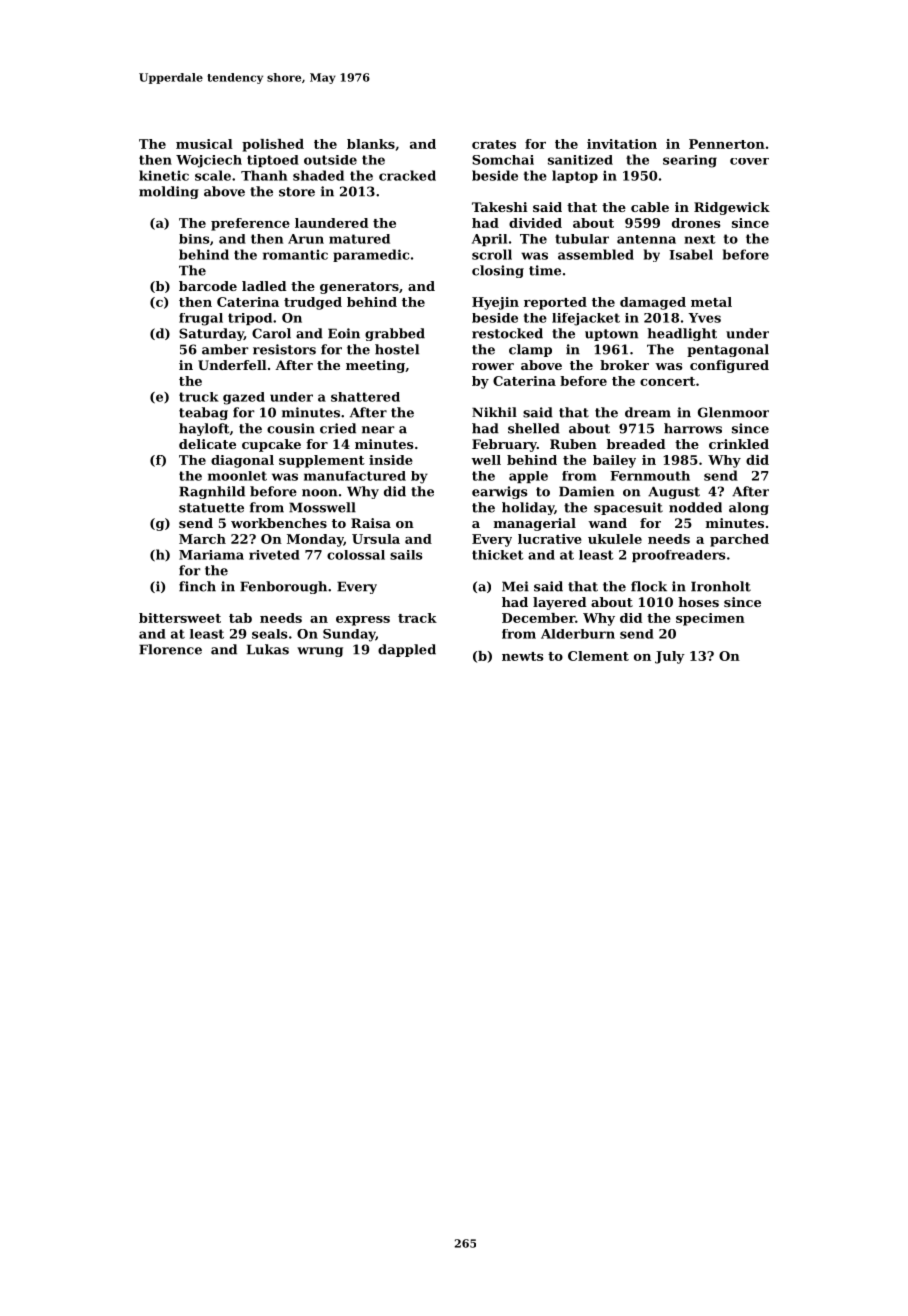 The height and width of the image is (1316, 908). I want to click on musical, so click(204, 144).
